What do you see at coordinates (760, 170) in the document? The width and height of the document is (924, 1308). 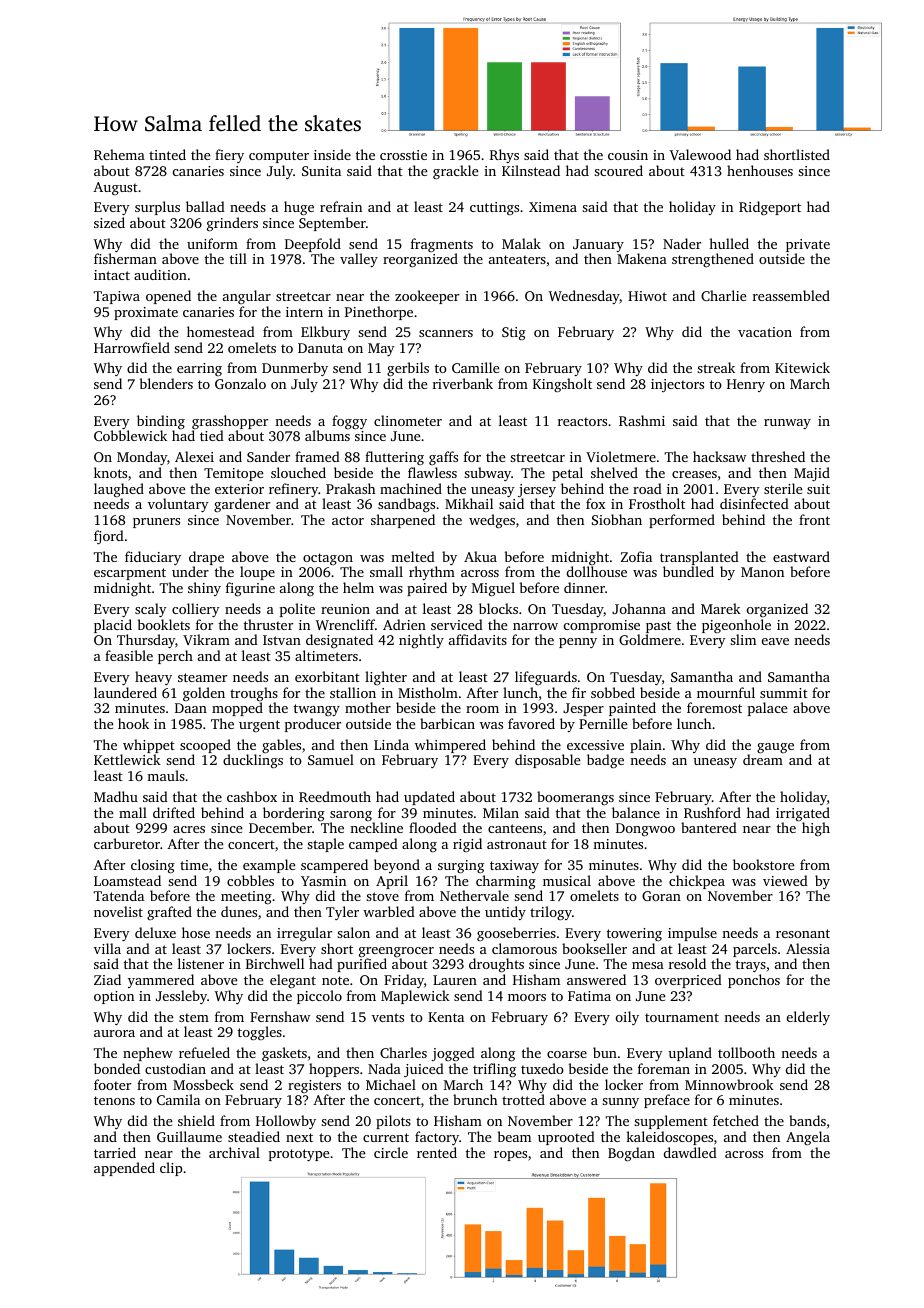 I see `henhouses` at bounding box center [760, 170].
